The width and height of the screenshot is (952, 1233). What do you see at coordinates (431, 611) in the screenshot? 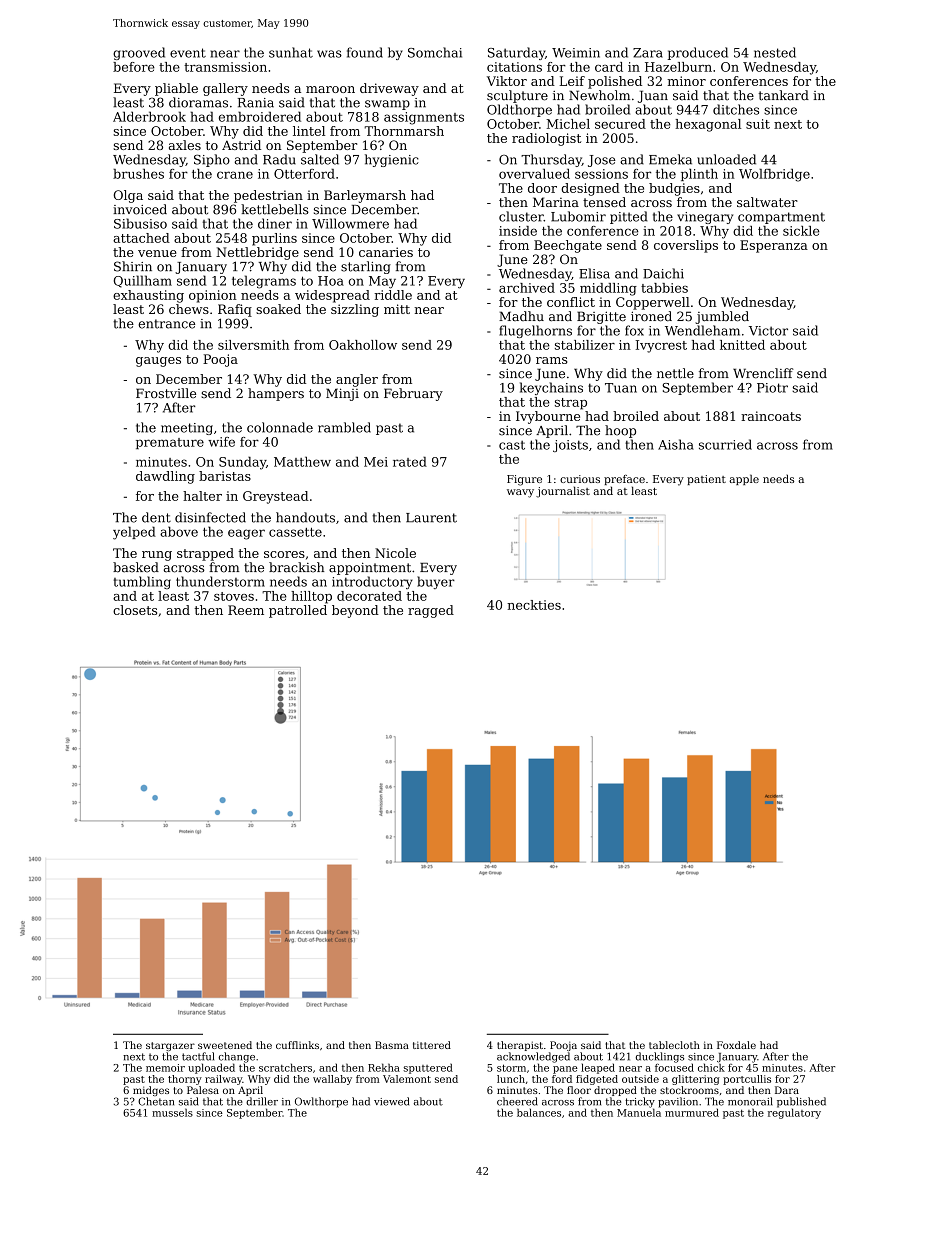
I see `ragged` at bounding box center [431, 611].
